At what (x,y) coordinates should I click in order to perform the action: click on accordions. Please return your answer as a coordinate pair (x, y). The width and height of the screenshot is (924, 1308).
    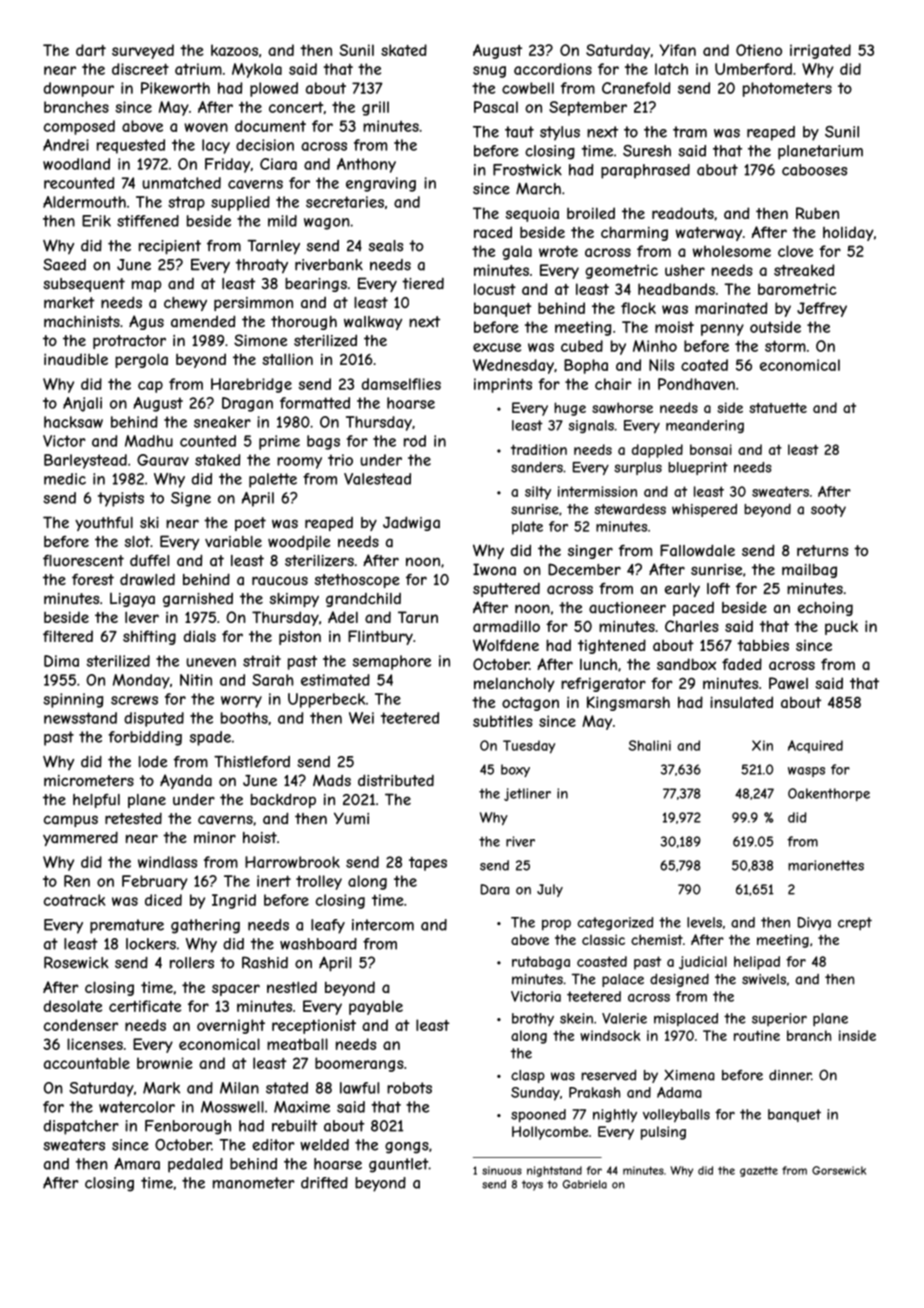
    Looking at the image, I should click on (553, 69).
